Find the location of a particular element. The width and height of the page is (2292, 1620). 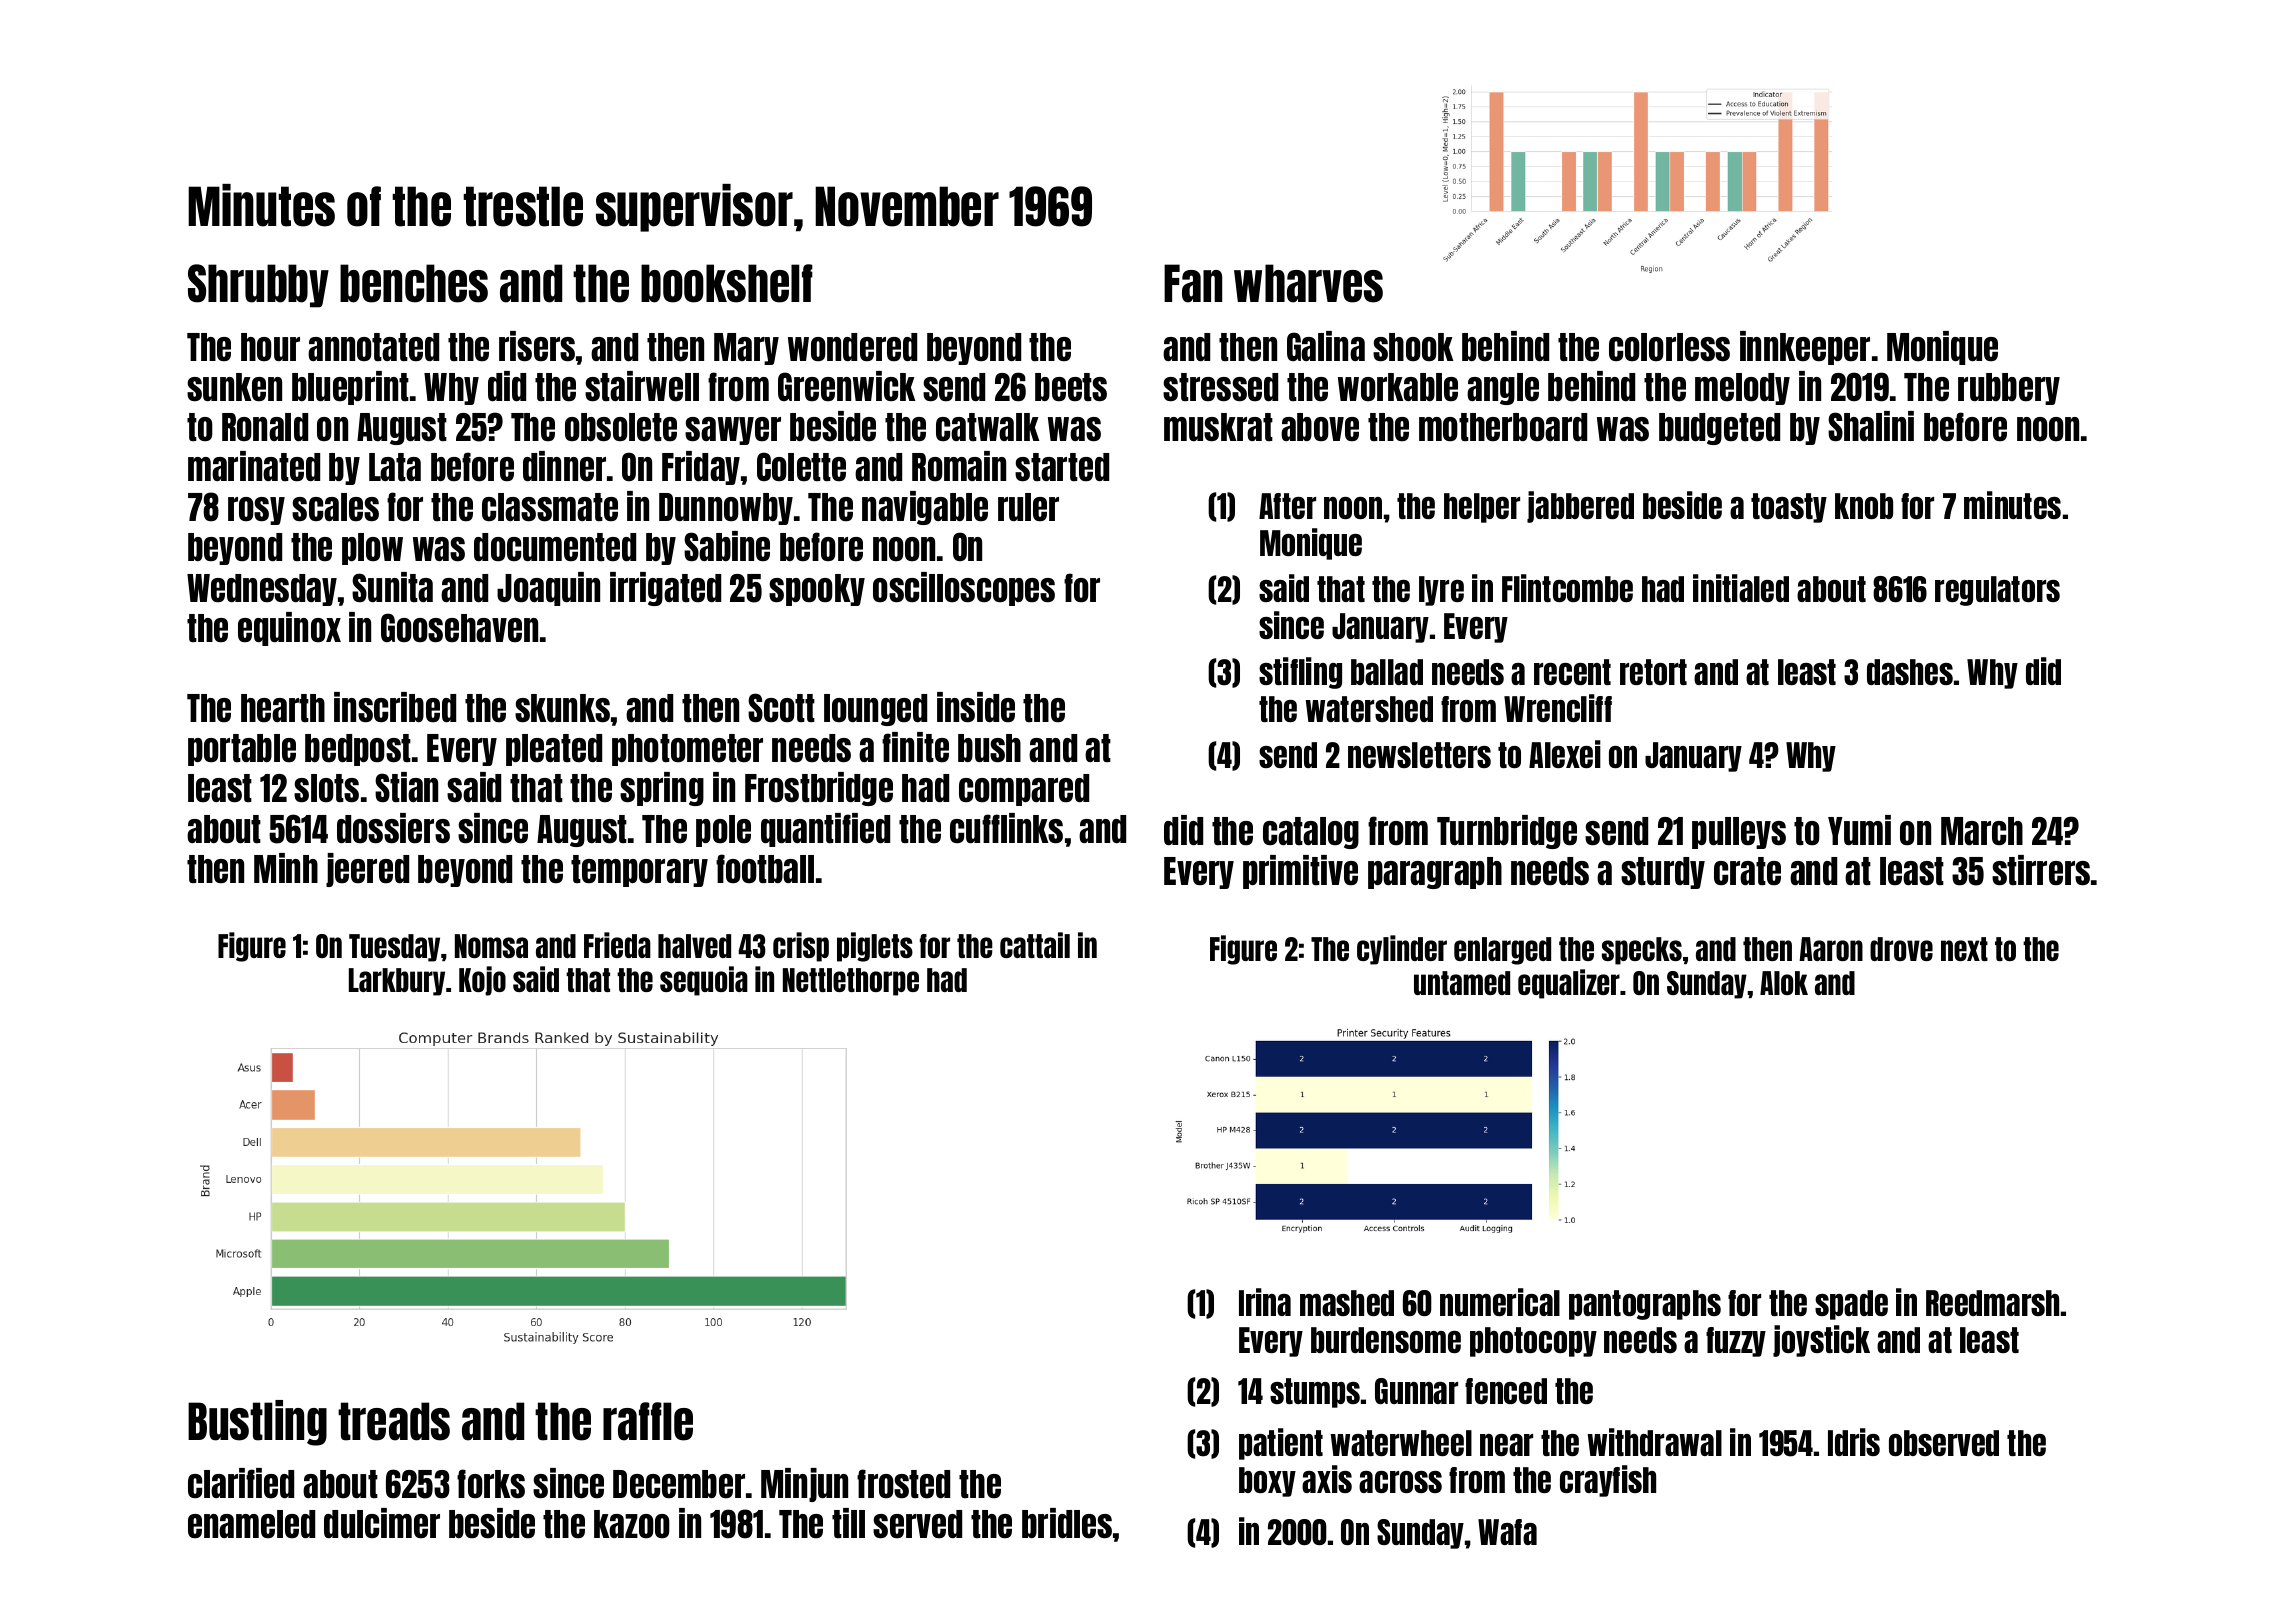

bookshelf is located at coordinates (727, 283).
